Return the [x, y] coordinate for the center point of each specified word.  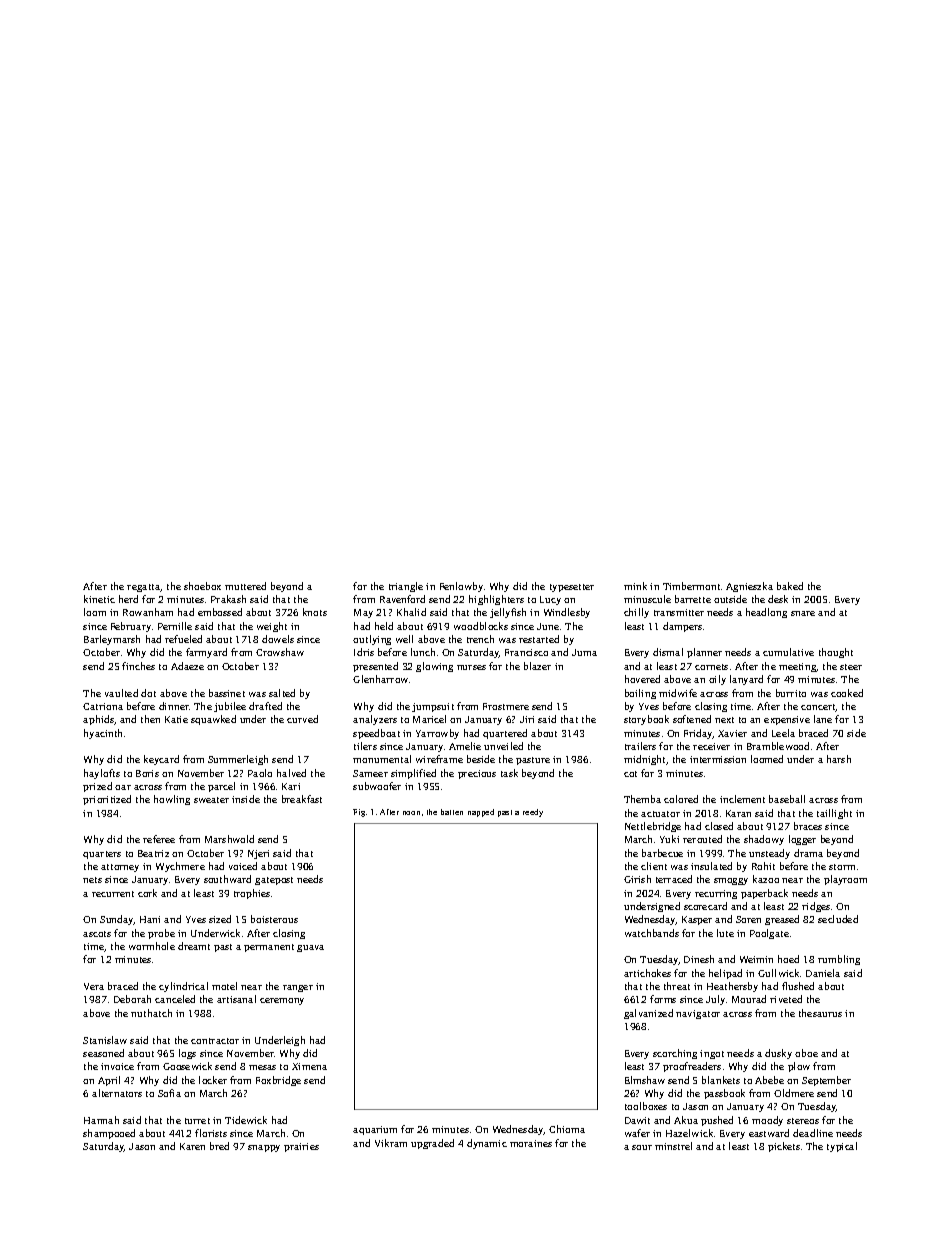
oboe [806, 1053]
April [109, 1081]
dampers [682, 627]
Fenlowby [461, 587]
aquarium [375, 1130]
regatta [144, 588]
